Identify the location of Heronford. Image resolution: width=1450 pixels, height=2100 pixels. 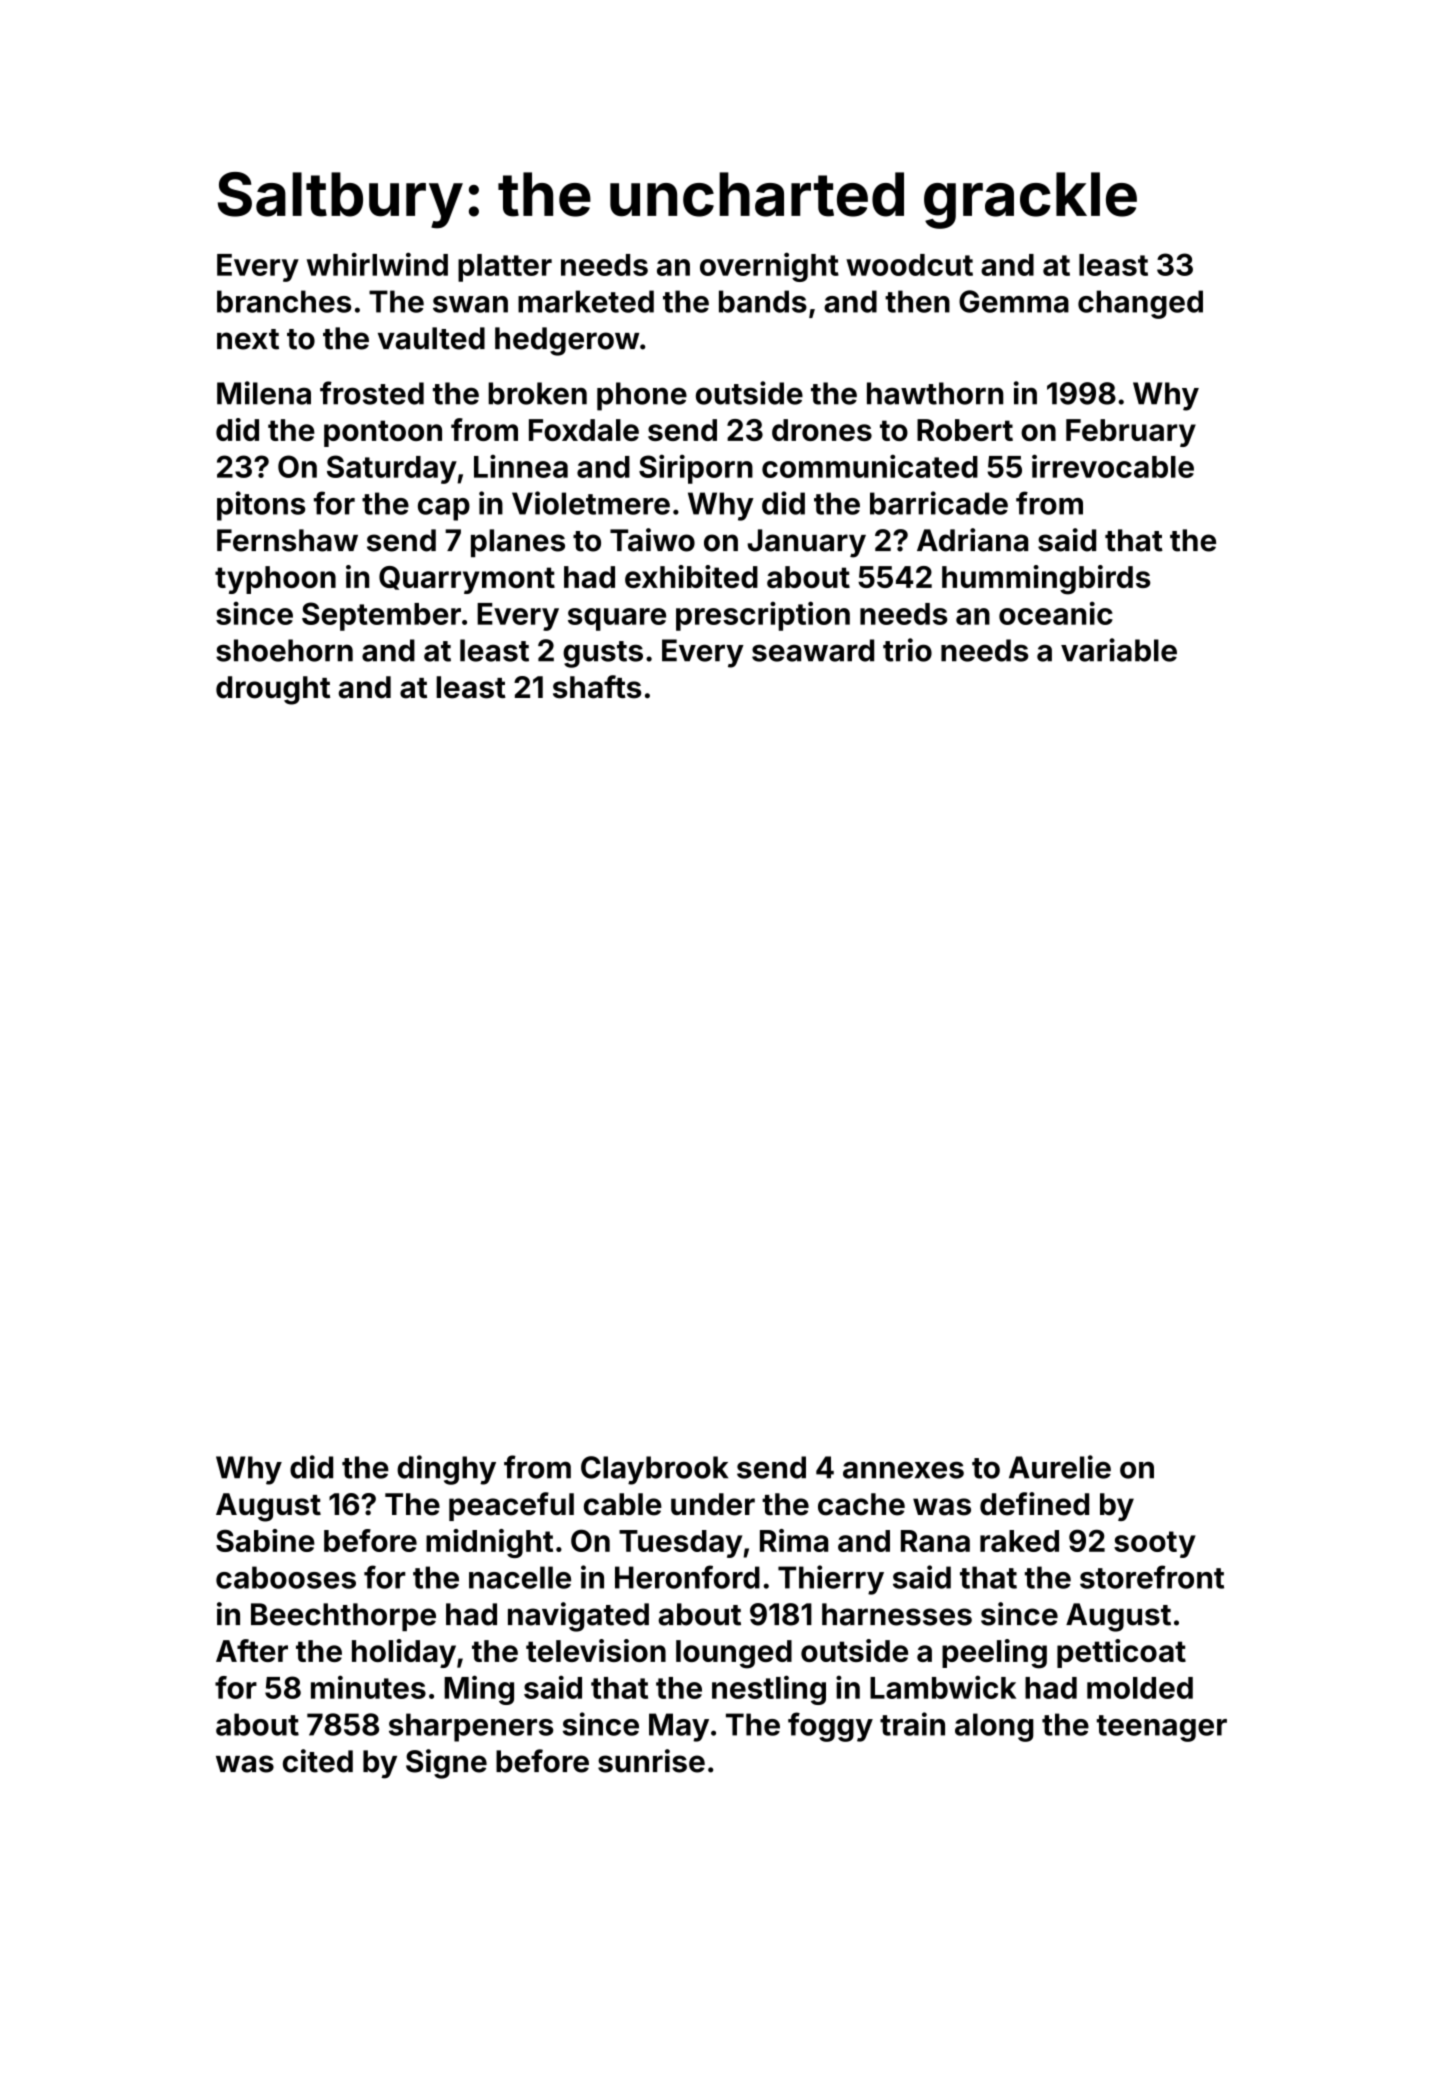
(687, 1577).
